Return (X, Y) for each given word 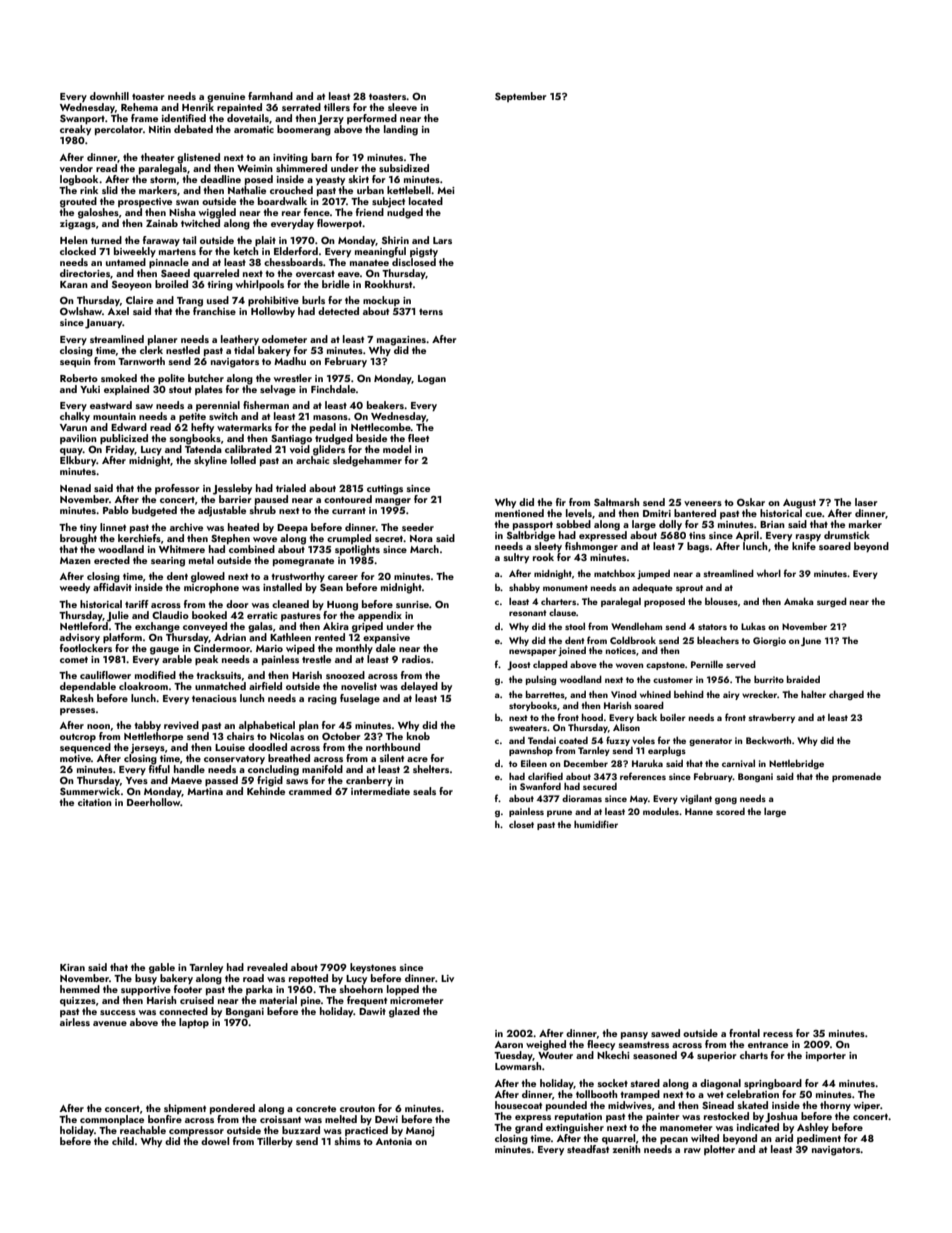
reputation (578, 1117)
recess (778, 1034)
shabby (524, 588)
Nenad (75, 488)
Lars (442, 240)
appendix (380, 616)
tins (697, 535)
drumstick (847, 535)
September (521, 97)
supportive (146, 990)
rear (291, 213)
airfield (265, 686)
